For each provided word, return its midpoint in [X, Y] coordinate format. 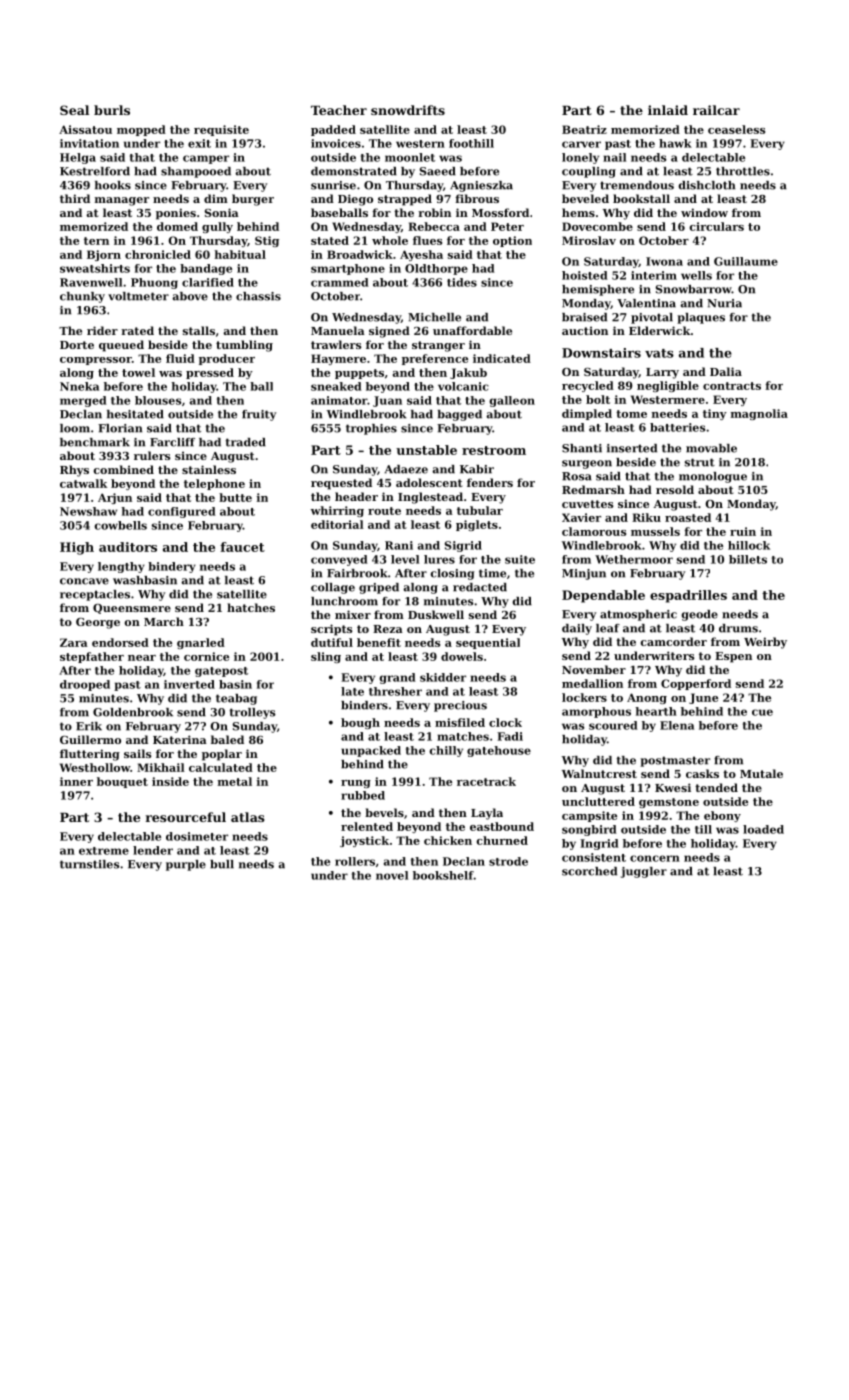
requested [341, 484]
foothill [471, 143]
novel [392, 875]
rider [102, 330]
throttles [743, 171]
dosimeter [197, 836]
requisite [221, 130]
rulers [152, 455]
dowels [462, 656]
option [512, 241]
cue [762, 712]
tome [631, 414]
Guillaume [746, 261]
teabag [236, 699]
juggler [644, 872]
